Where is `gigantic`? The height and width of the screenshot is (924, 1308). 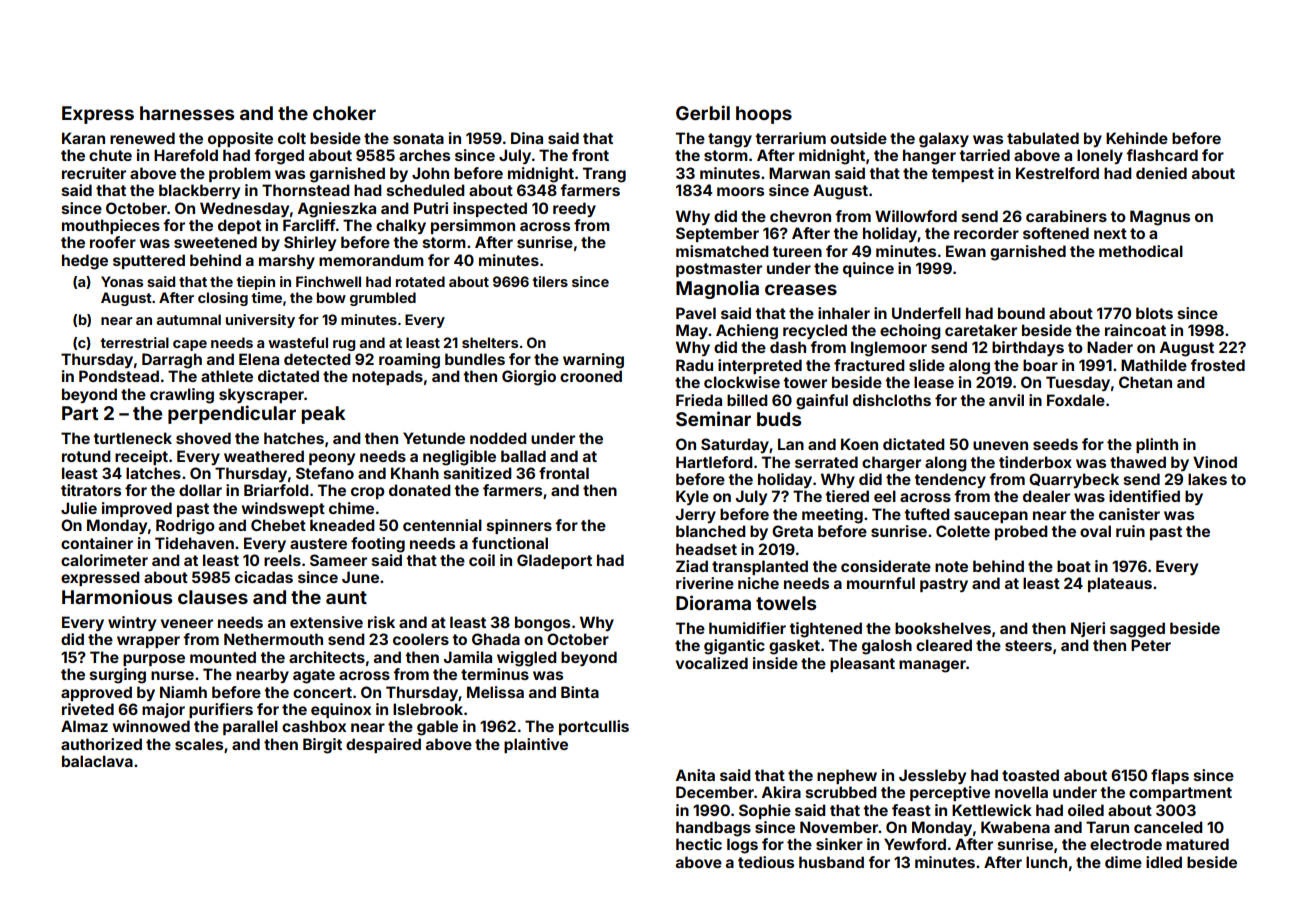
gigantic is located at coordinates (734, 647).
